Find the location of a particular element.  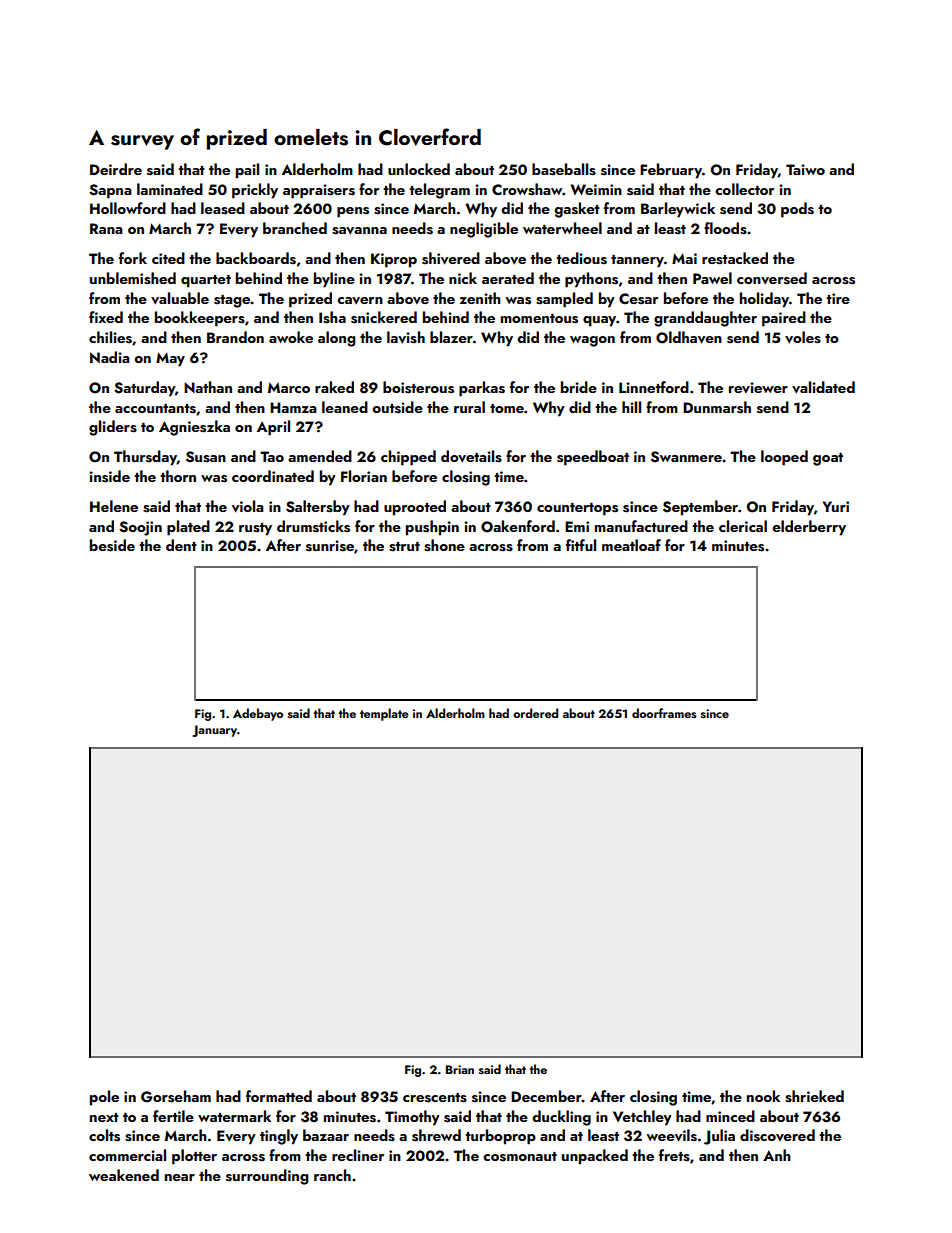

cosmonaut is located at coordinates (520, 1157).
